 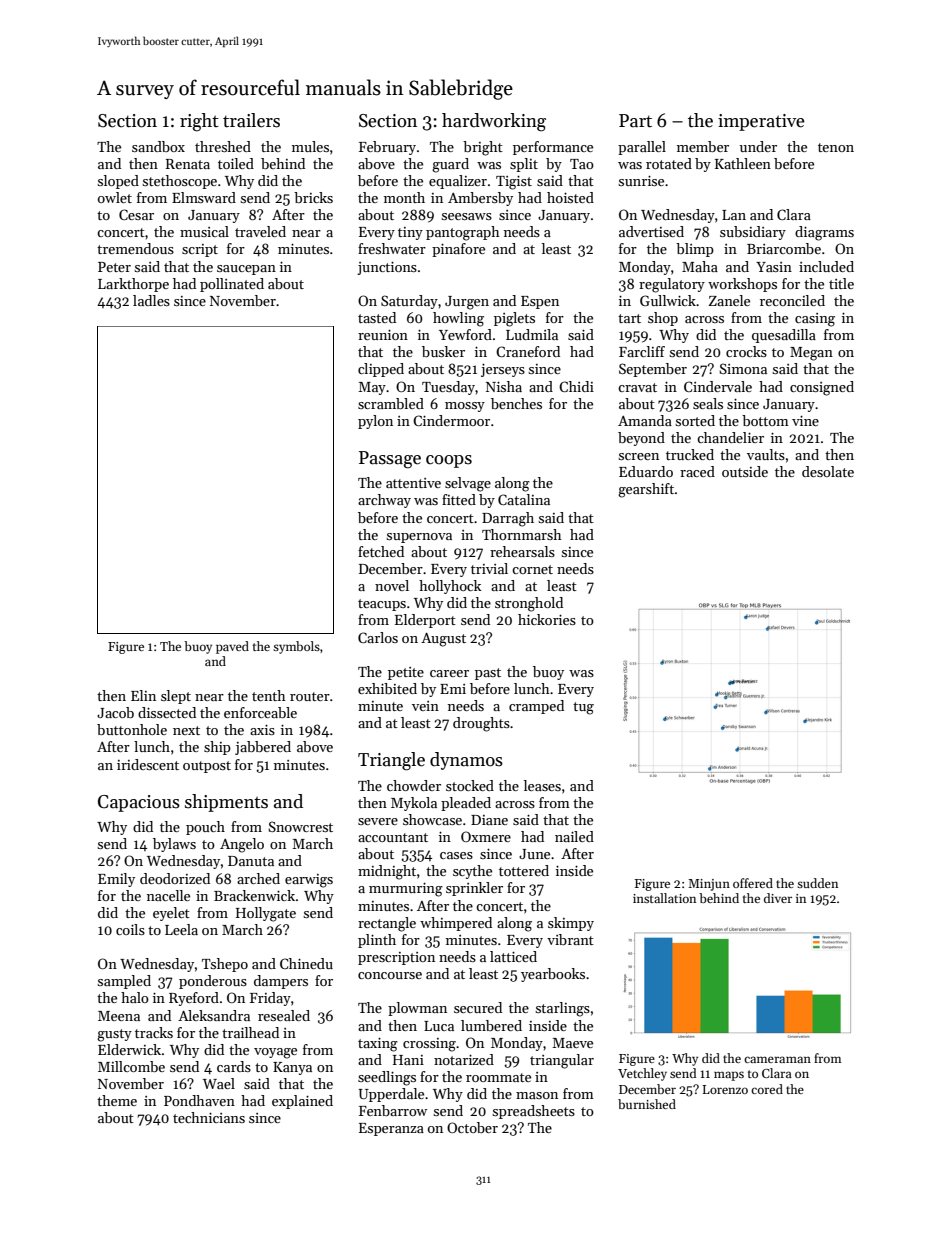 I want to click on diver, so click(x=778, y=898).
